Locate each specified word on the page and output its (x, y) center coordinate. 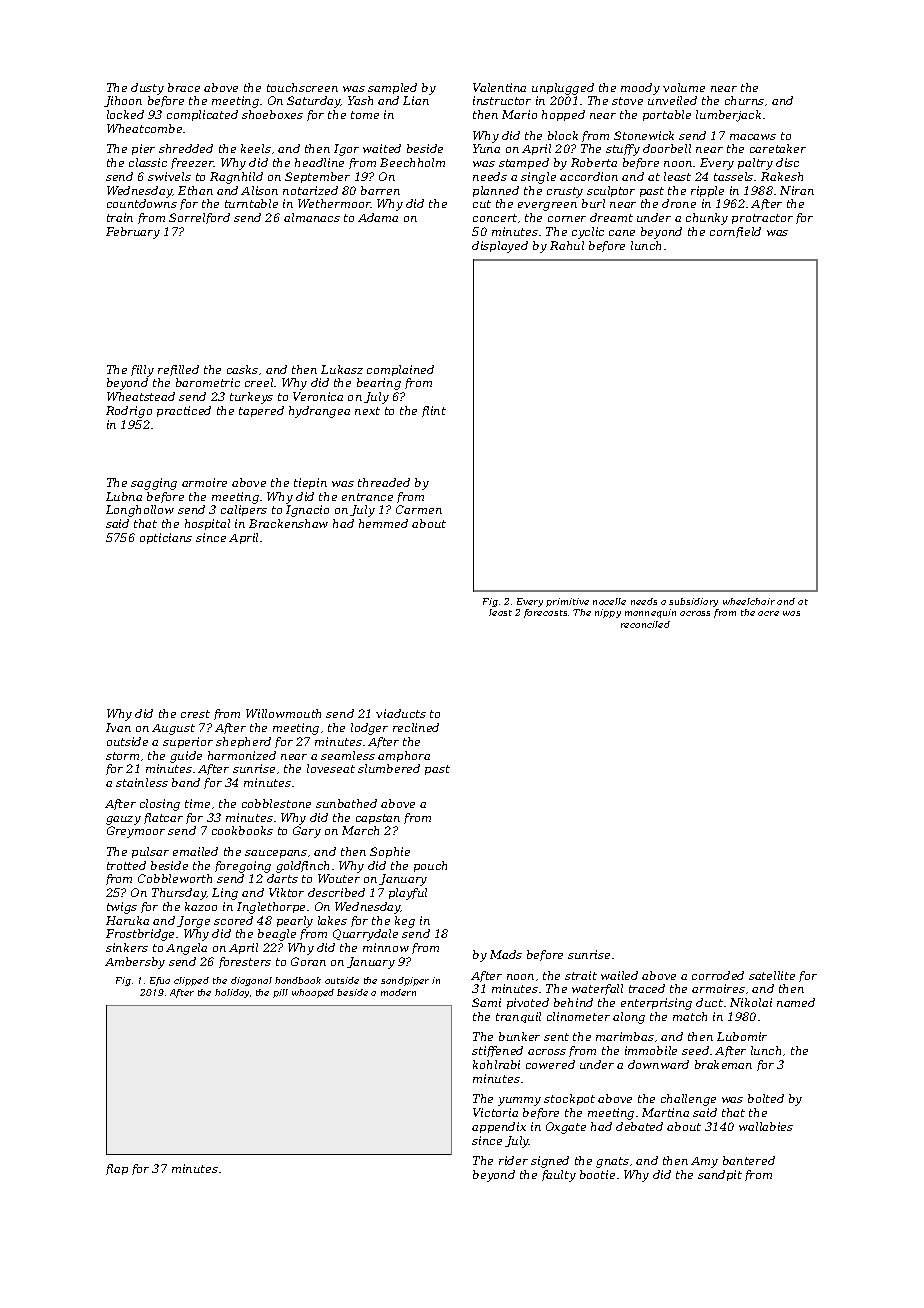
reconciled (645, 624)
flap (117, 1169)
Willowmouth (283, 713)
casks (242, 369)
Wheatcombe (144, 128)
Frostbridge (140, 935)
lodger (369, 729)
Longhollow (140, 511)
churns (744, 100)
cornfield (735, 232)
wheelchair (749, 601)
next (367, 411)
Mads (506, 954)
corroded (718, 975)
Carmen (419, 509)
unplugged (563, 89)
